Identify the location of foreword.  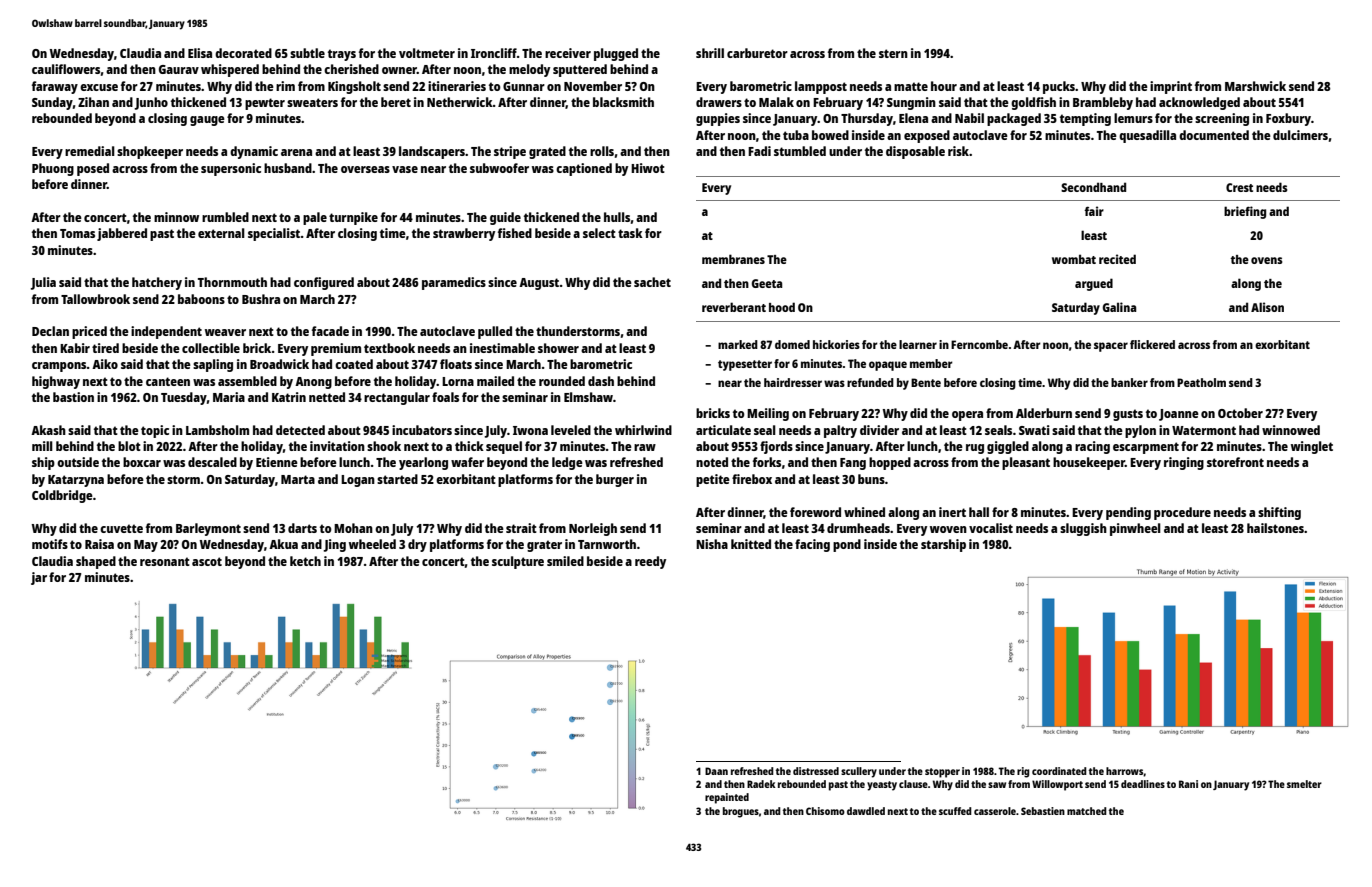
(815, 512).
